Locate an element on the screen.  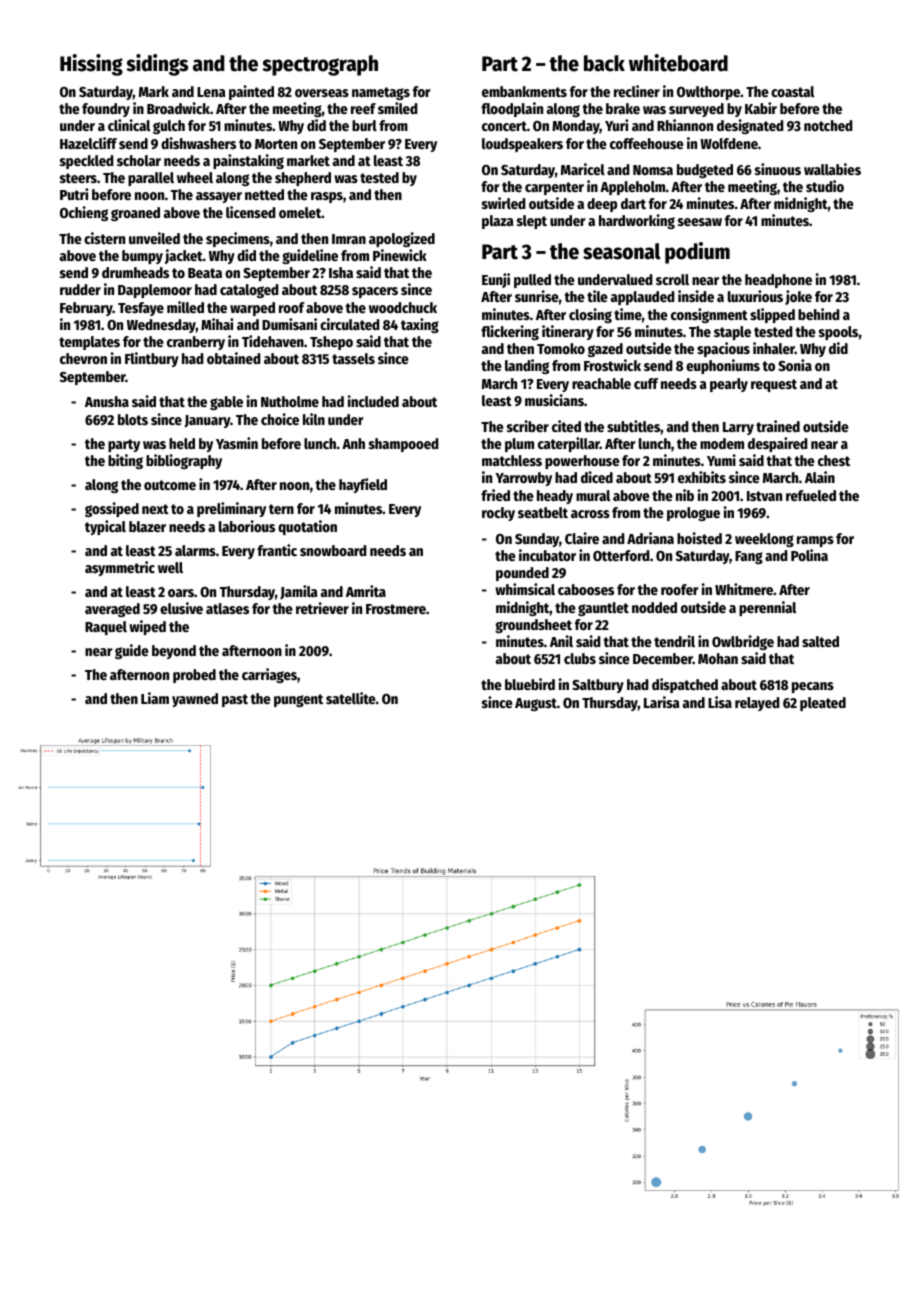
landing is located at coordinates (527, 366).
